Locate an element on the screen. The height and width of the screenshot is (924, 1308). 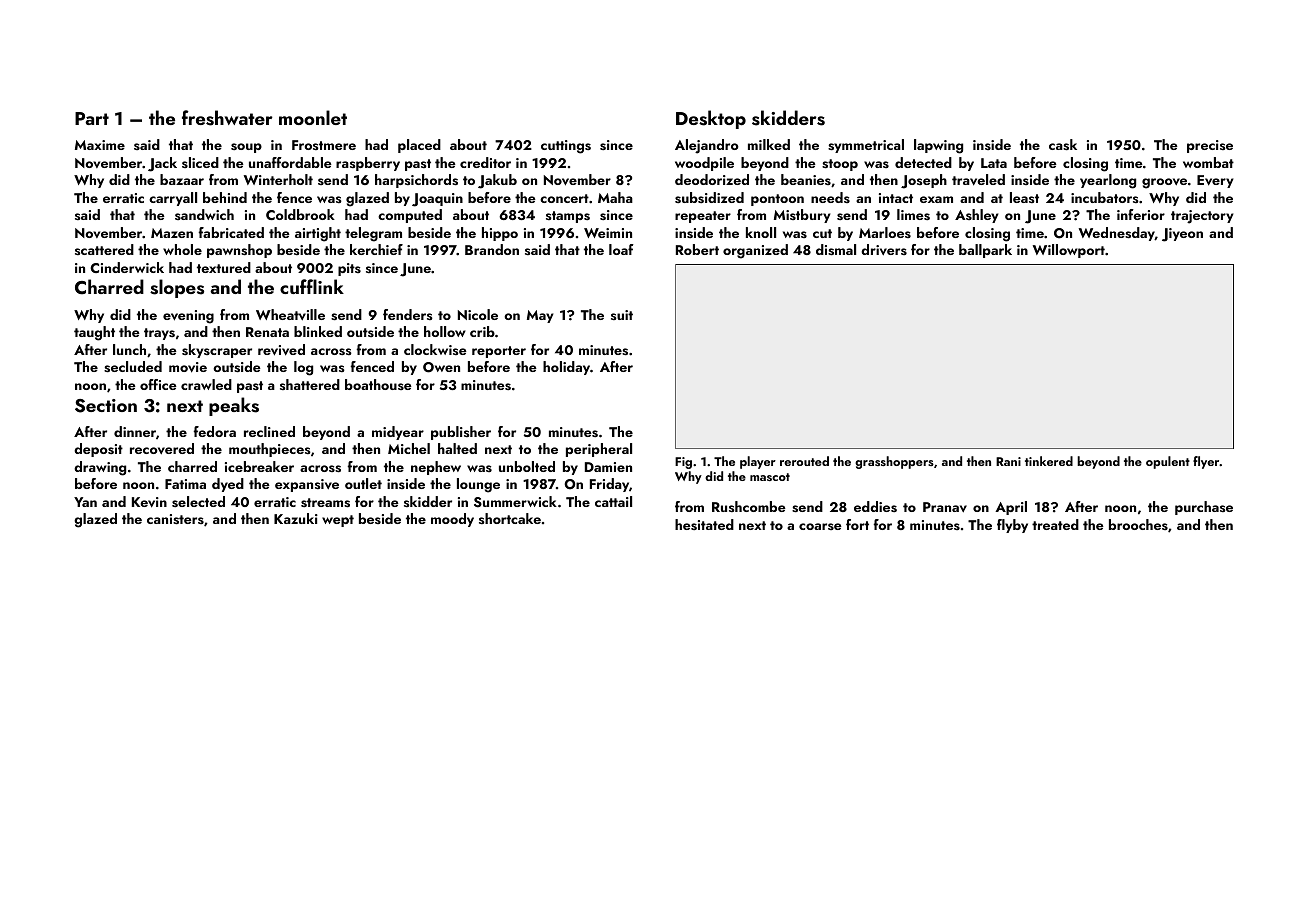
flyer is located at coordinates (1206, 462).
